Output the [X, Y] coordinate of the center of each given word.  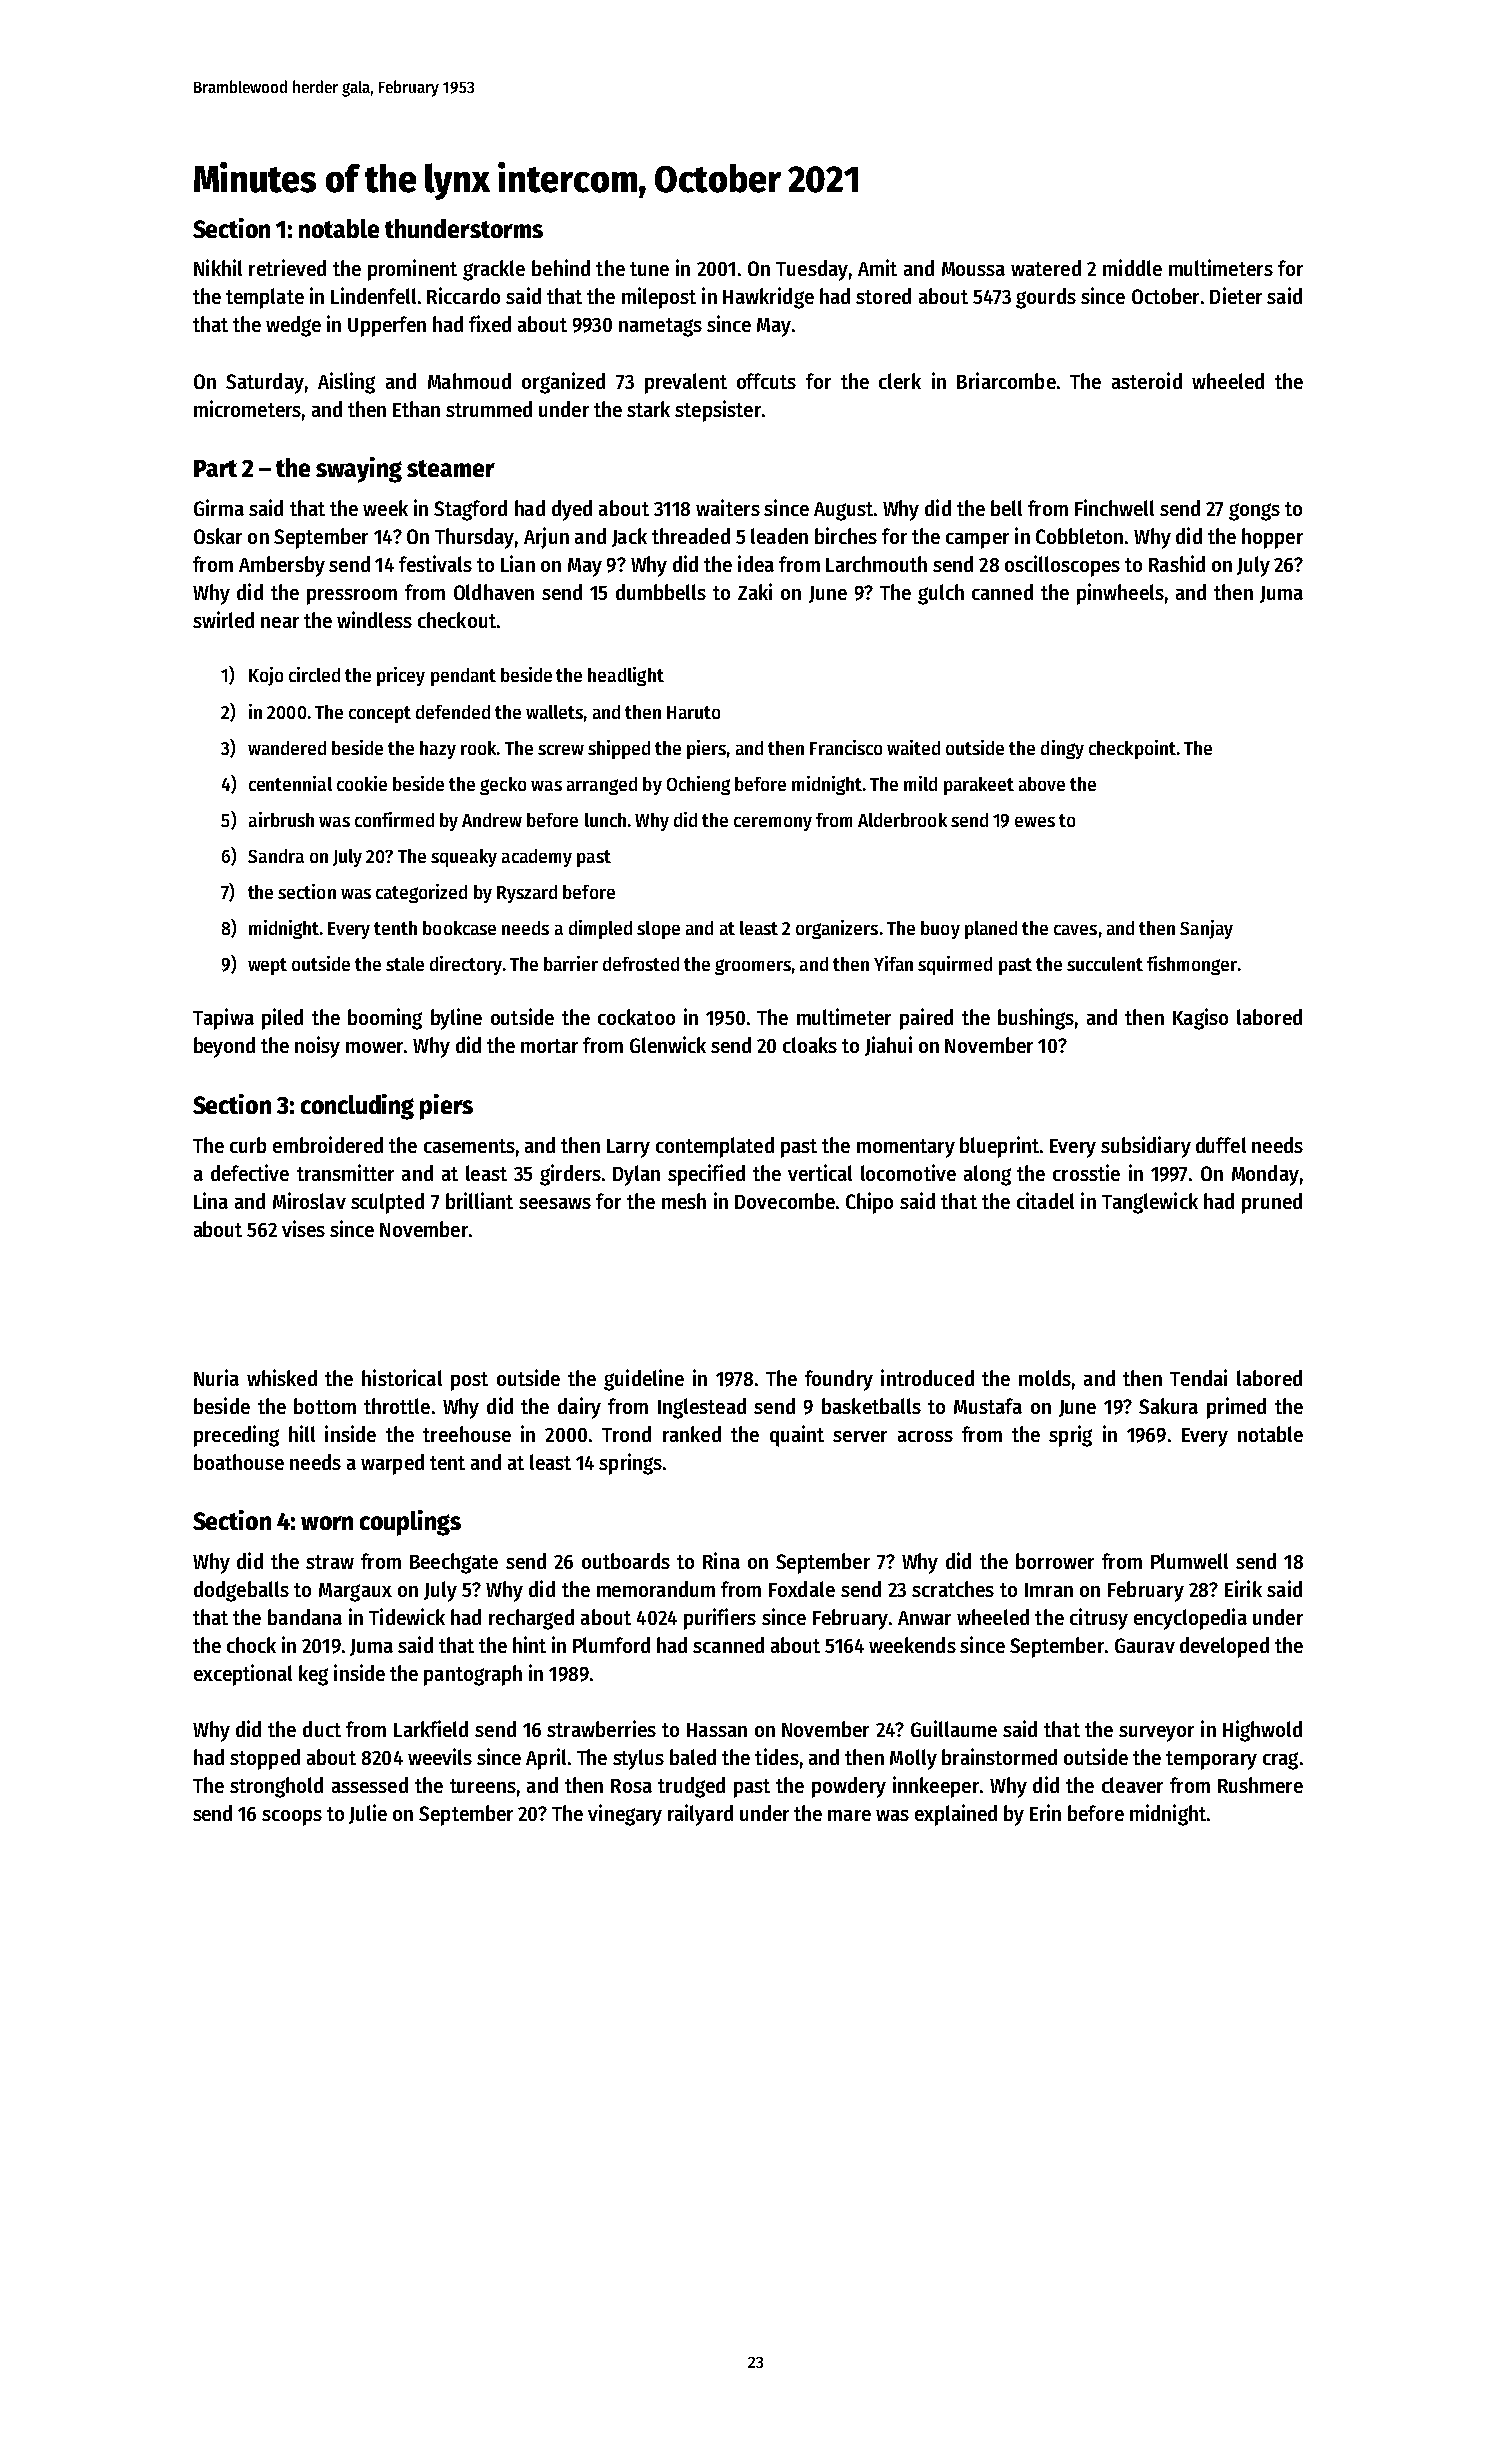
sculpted [387, 1203]
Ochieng [698, 785]
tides [777, 1756]
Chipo [869, 1203]
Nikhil [218, 267]
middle [1132, 267]
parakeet [979, 786]
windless [374, 619]
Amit [877, 267]
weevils [440, 1756]
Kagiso [1200, 1019]
